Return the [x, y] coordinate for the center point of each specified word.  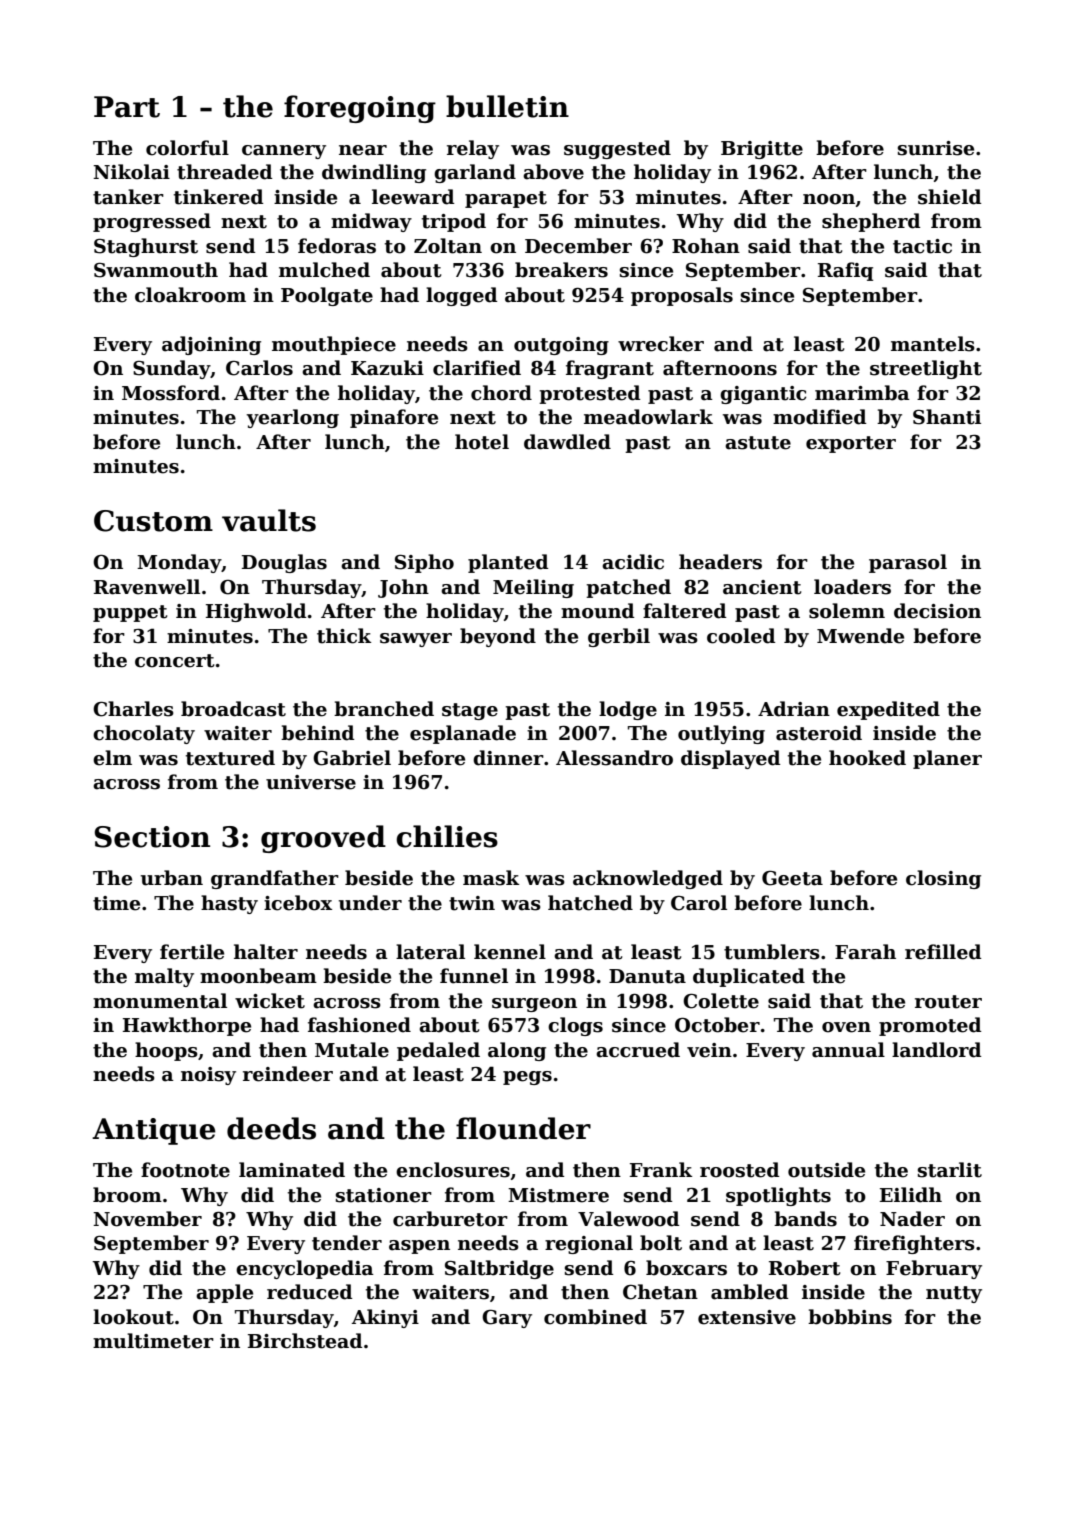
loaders [852, 587]
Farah [865, 952]
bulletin [507, 106]
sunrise [936, 148]
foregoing [360, 109]
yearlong [292, 418]
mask [491, 878]
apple [224, 1293]
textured [230, 758]
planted [508, 563]
